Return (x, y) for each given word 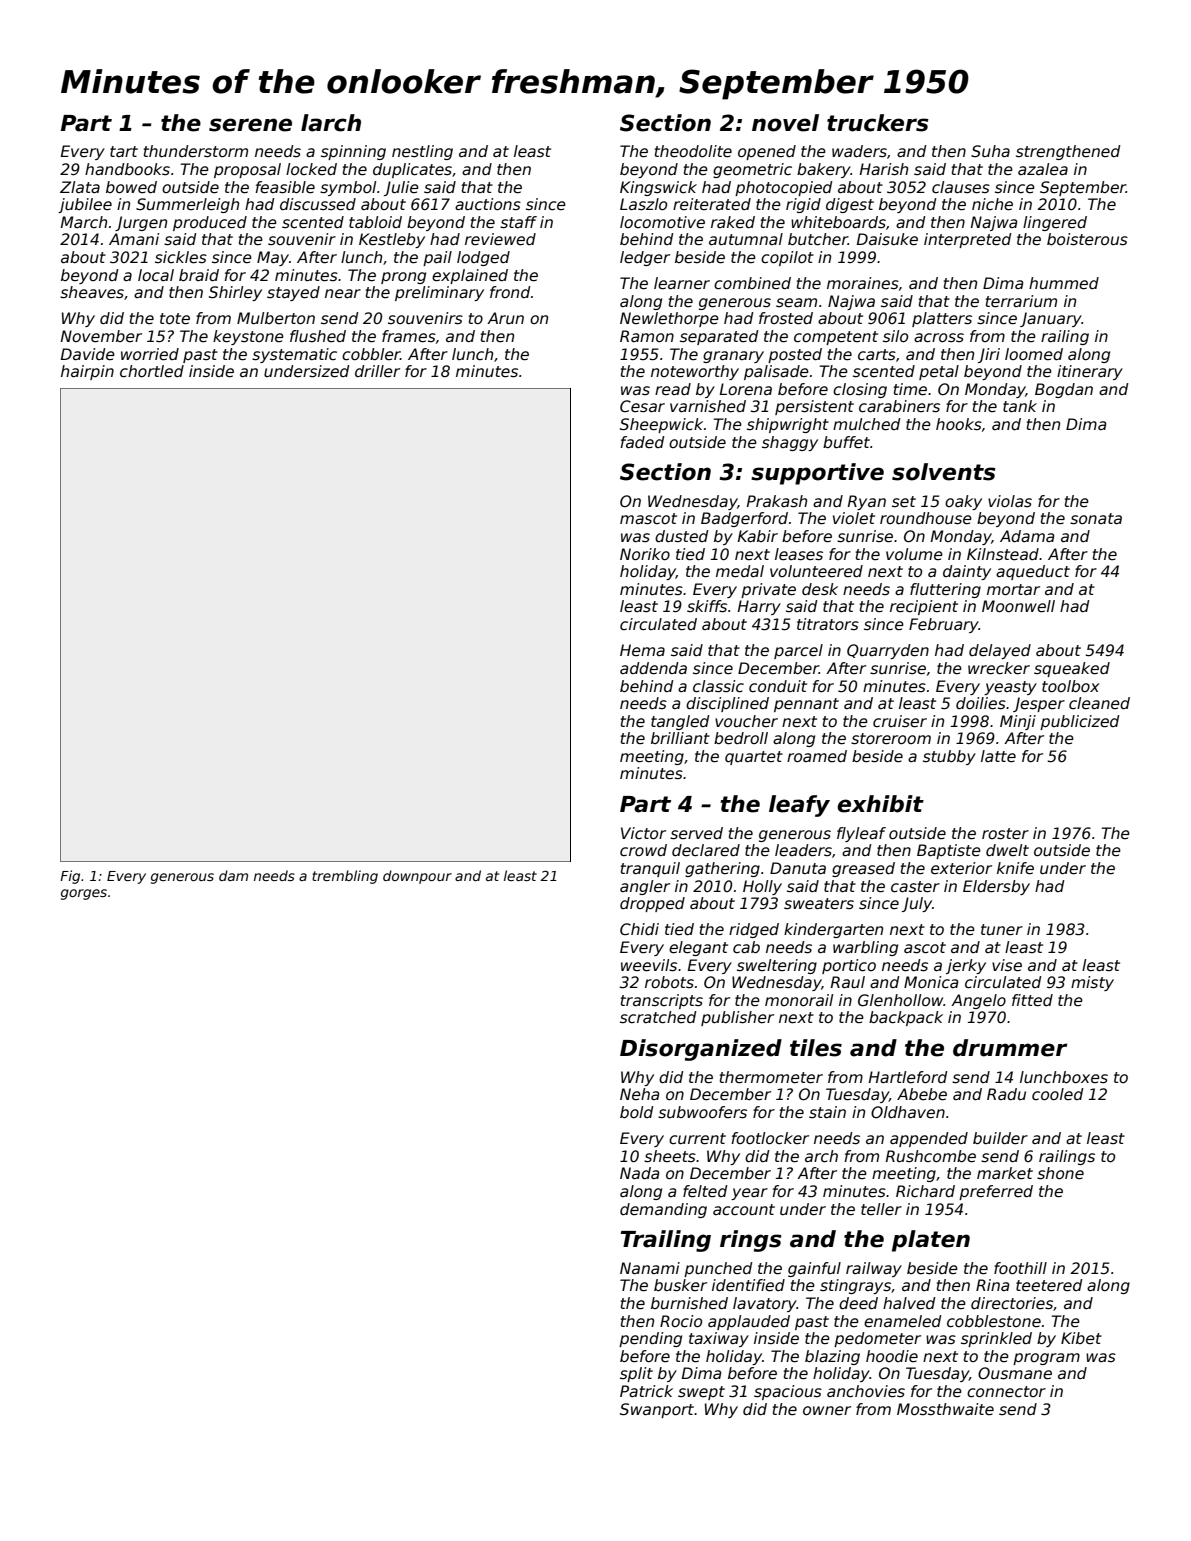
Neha (639, 1094)
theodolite (693, 151)
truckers (878, 123)
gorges (84, 894)
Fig (70, 877)
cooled (1058, 1094)
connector (1006, 1392)
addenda (653, 668)
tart (124, 151)
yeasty (1010, 688)
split (636, 1374)
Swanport (657, 1410)
